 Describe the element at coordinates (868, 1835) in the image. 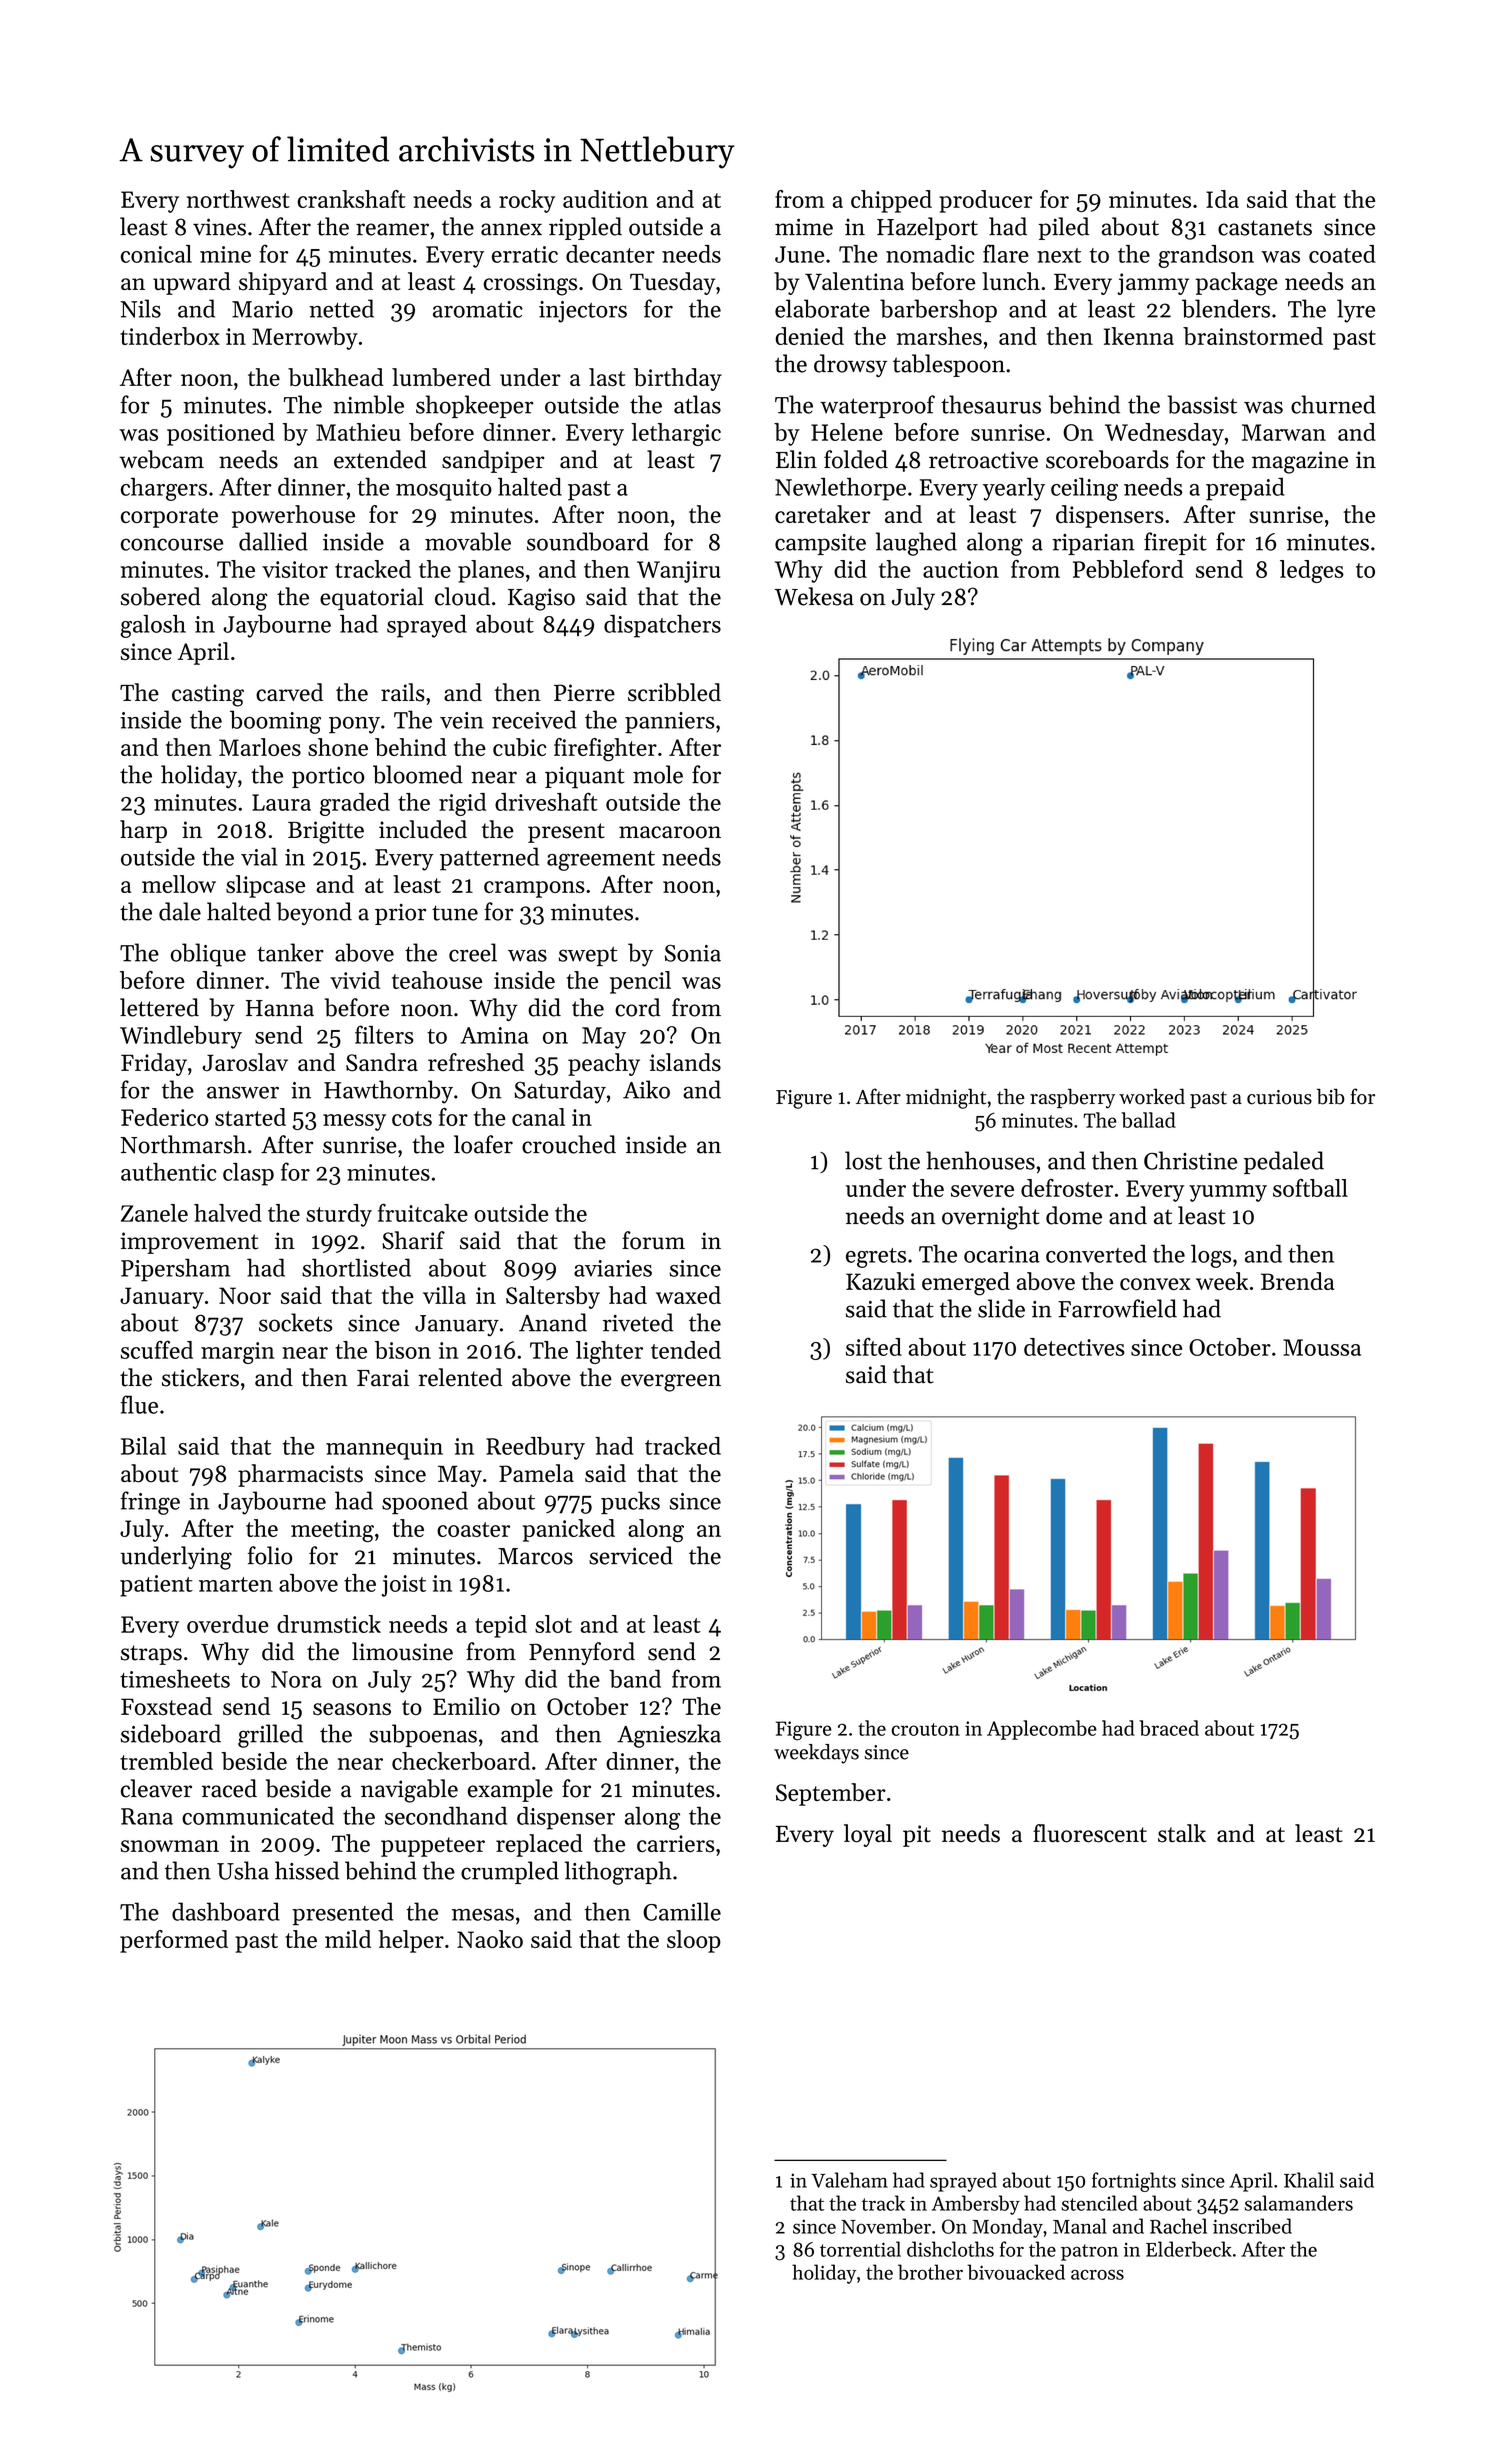

I see `loyal` at that location.
